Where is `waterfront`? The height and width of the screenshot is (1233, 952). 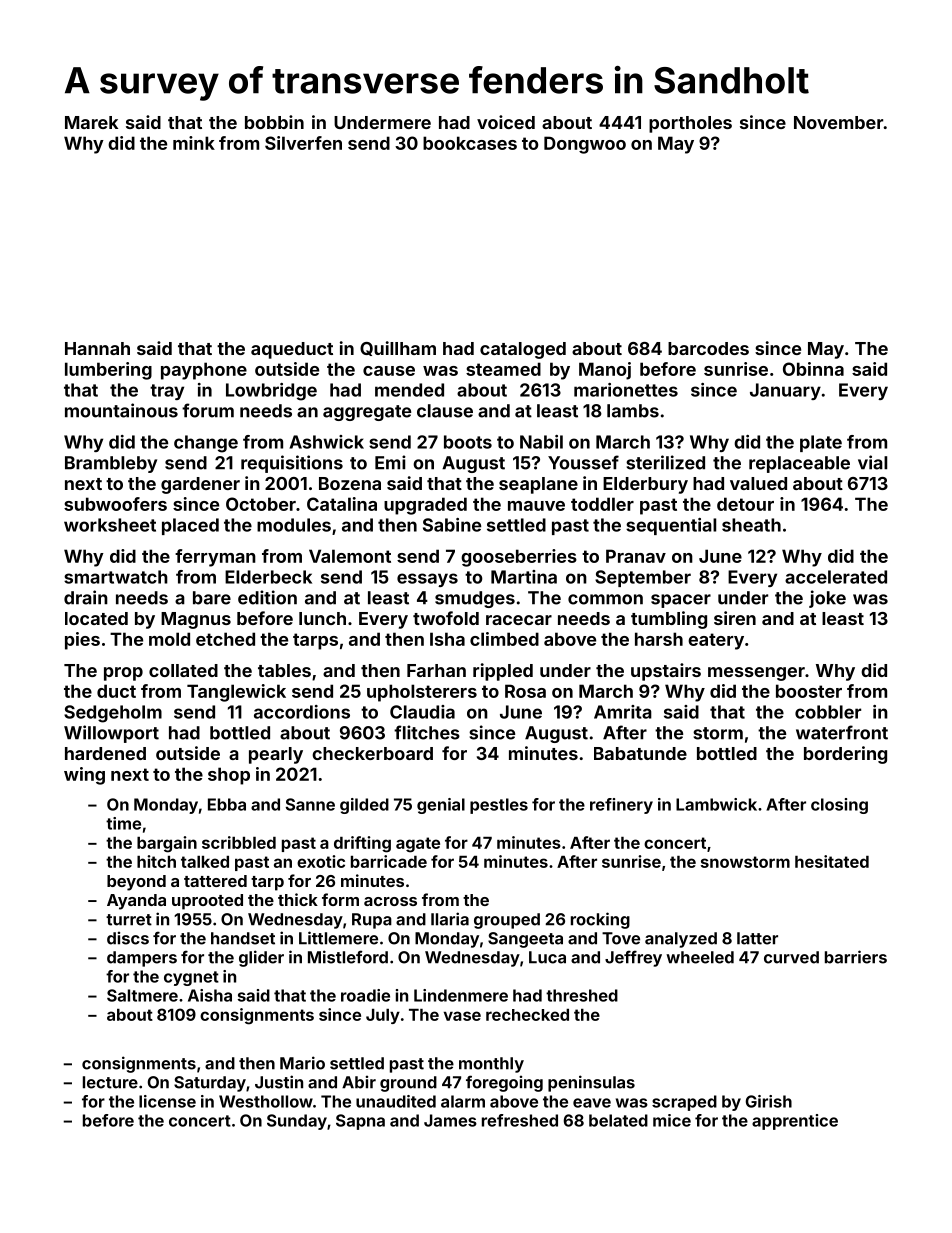 waterfront is located at coordinates (842, 732).
